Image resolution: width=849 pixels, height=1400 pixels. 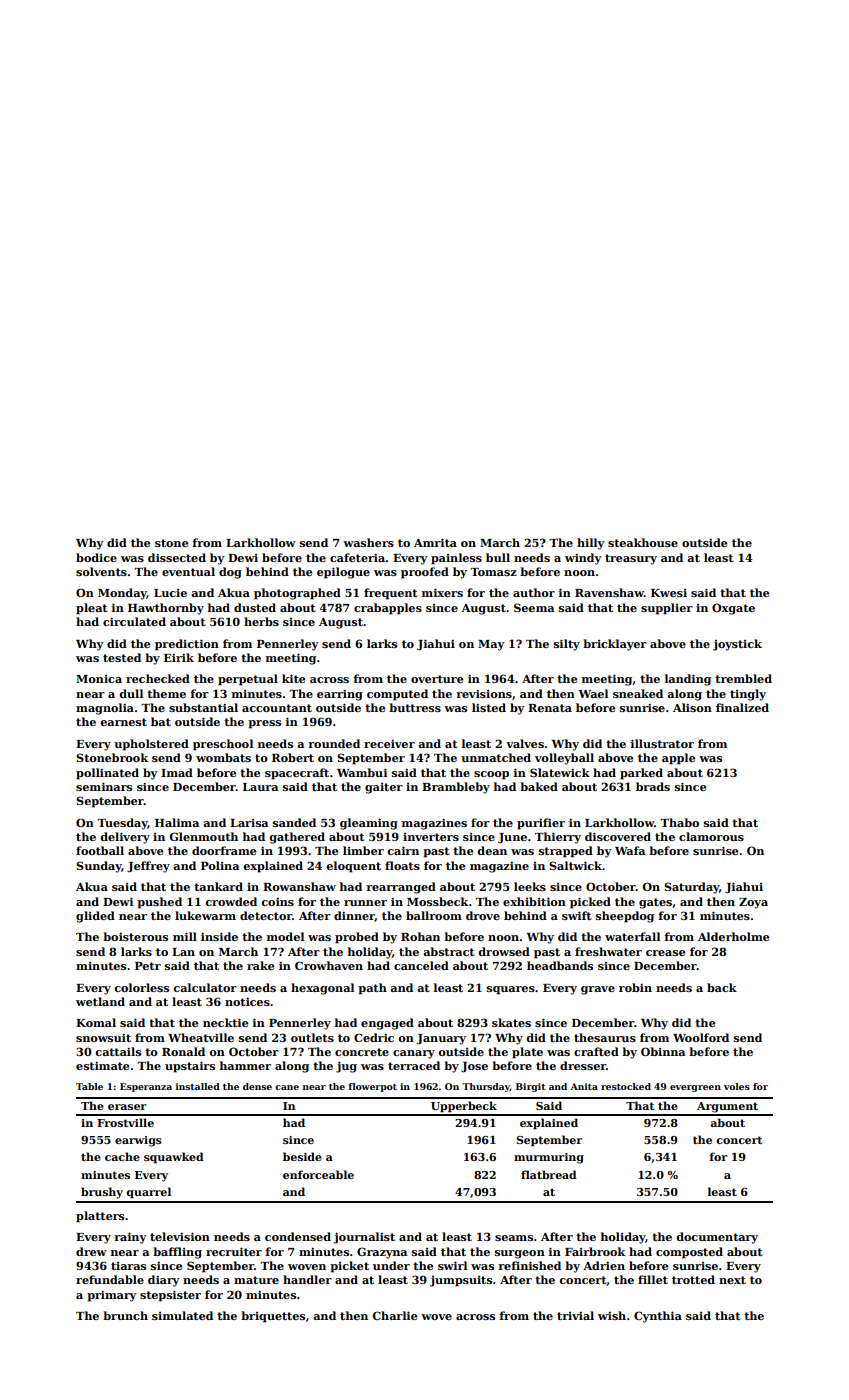 I want to click on bull, so click(x=498, y=557).
